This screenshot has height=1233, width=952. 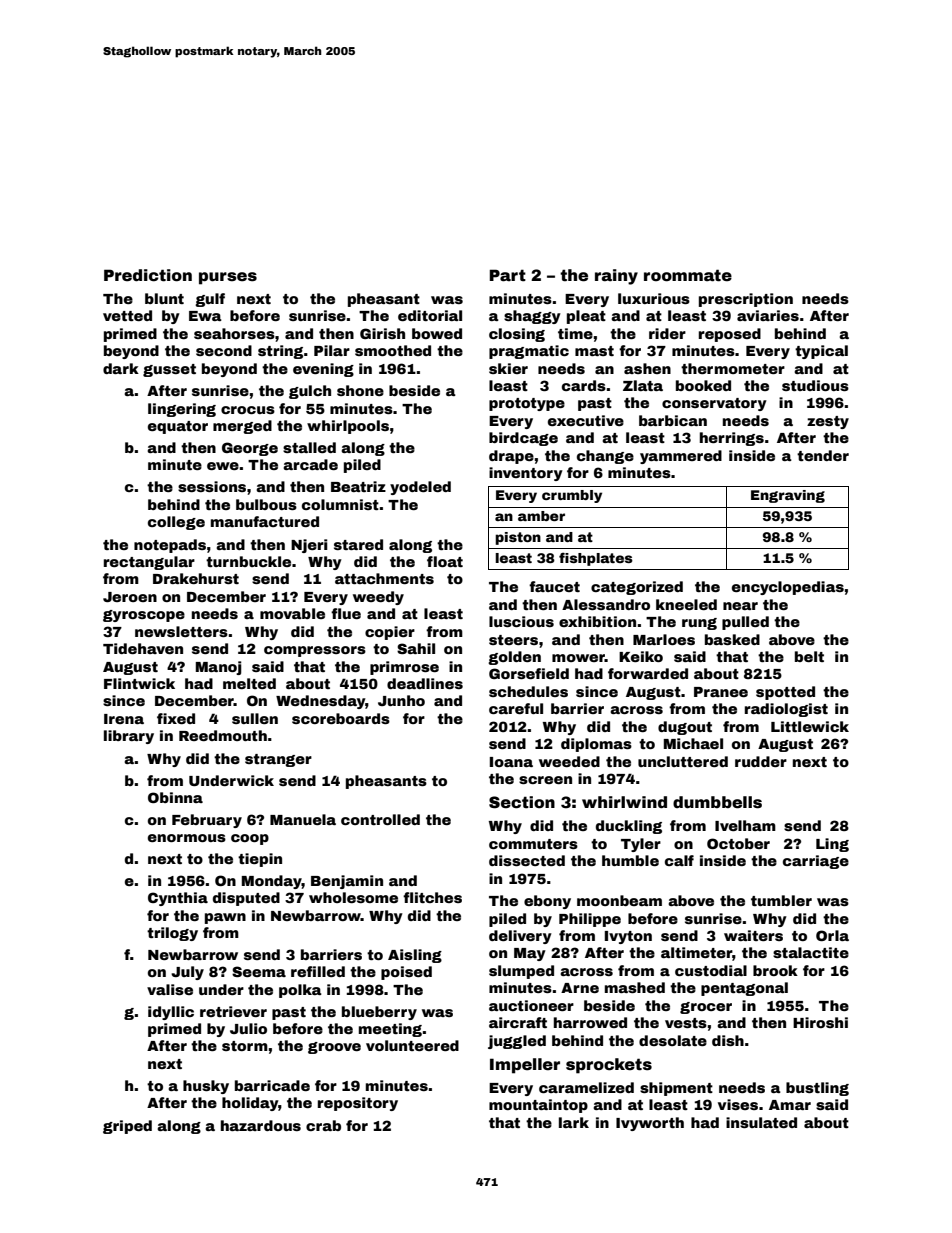 What do you see at coordinates (228, 278) in the screenshot?
I see `purses` at bounding box center [228, 278].
